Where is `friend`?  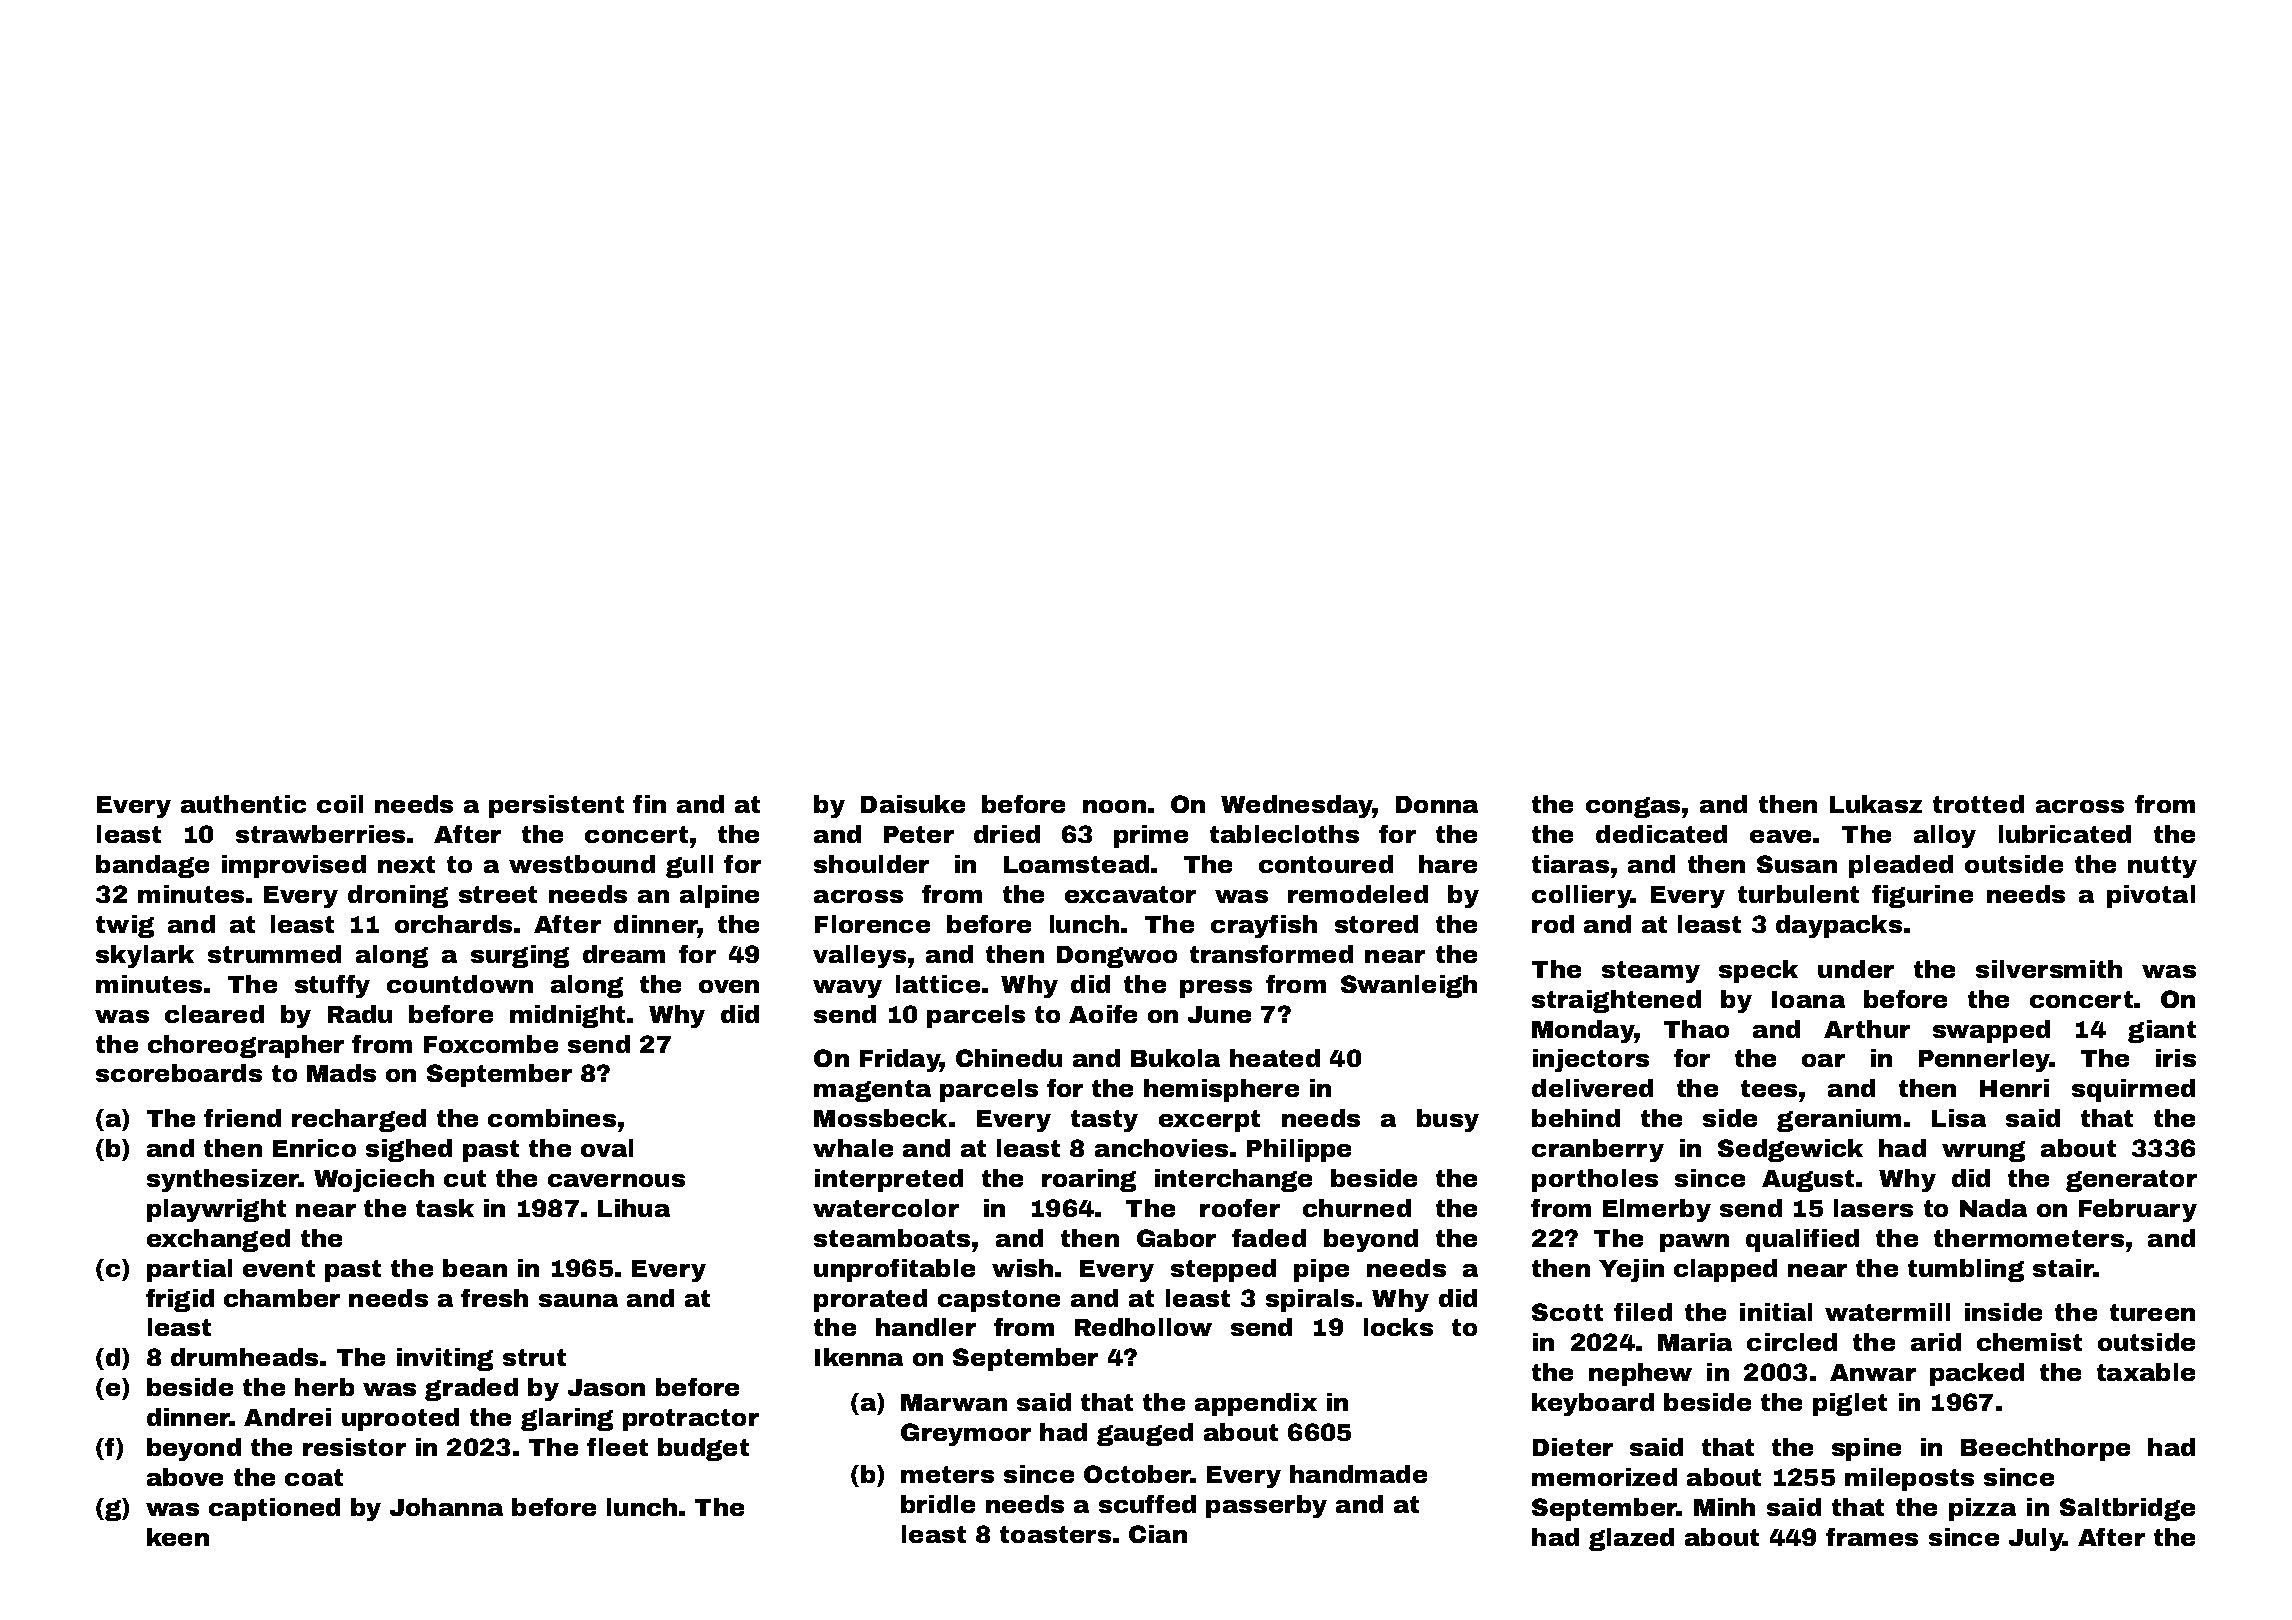
friend is located at coordinates (242, 1118).
